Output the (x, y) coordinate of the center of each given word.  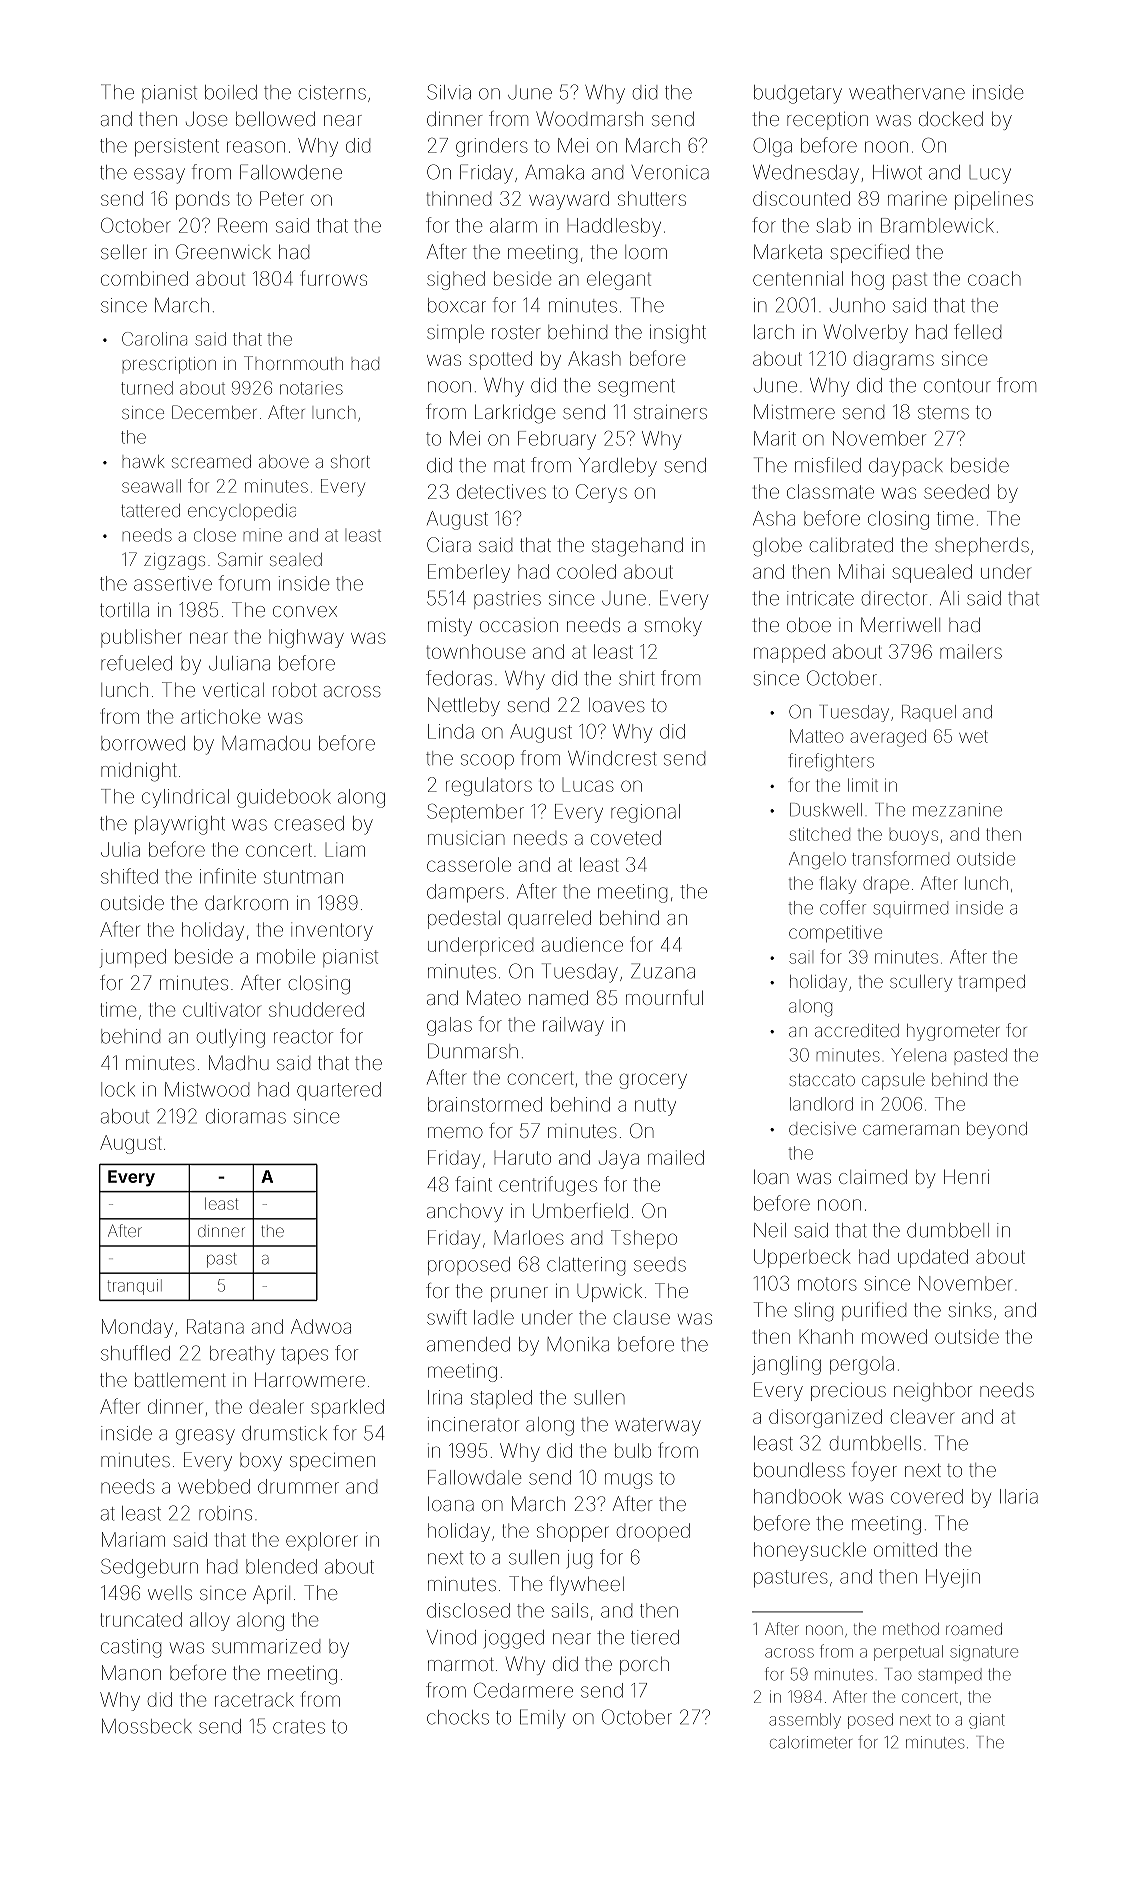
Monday (137, 1328)
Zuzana (663, 971)
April (271, 1594)
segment (636, 388)
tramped (992, 983)
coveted (626, 837)
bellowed (275, 118)
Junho (857, 305)
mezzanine (957, 810)
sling (814, 1312)
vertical (233, 690)
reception (827, 121)
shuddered (316, 1009)
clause (642, 1317)
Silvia (449, 92)
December (214, 412)
